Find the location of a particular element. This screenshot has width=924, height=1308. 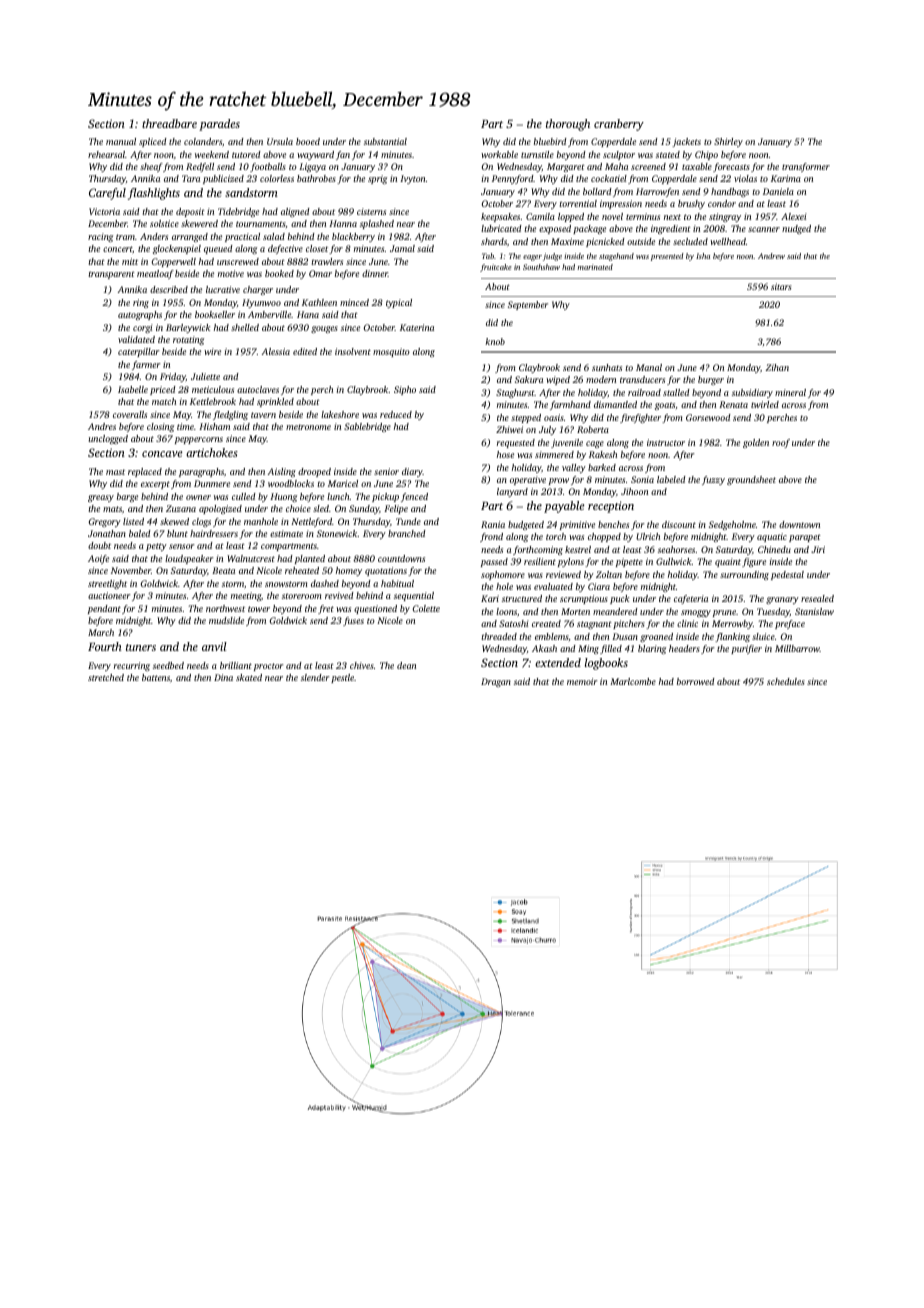

Redfell is located at coordinates (200, 167).
